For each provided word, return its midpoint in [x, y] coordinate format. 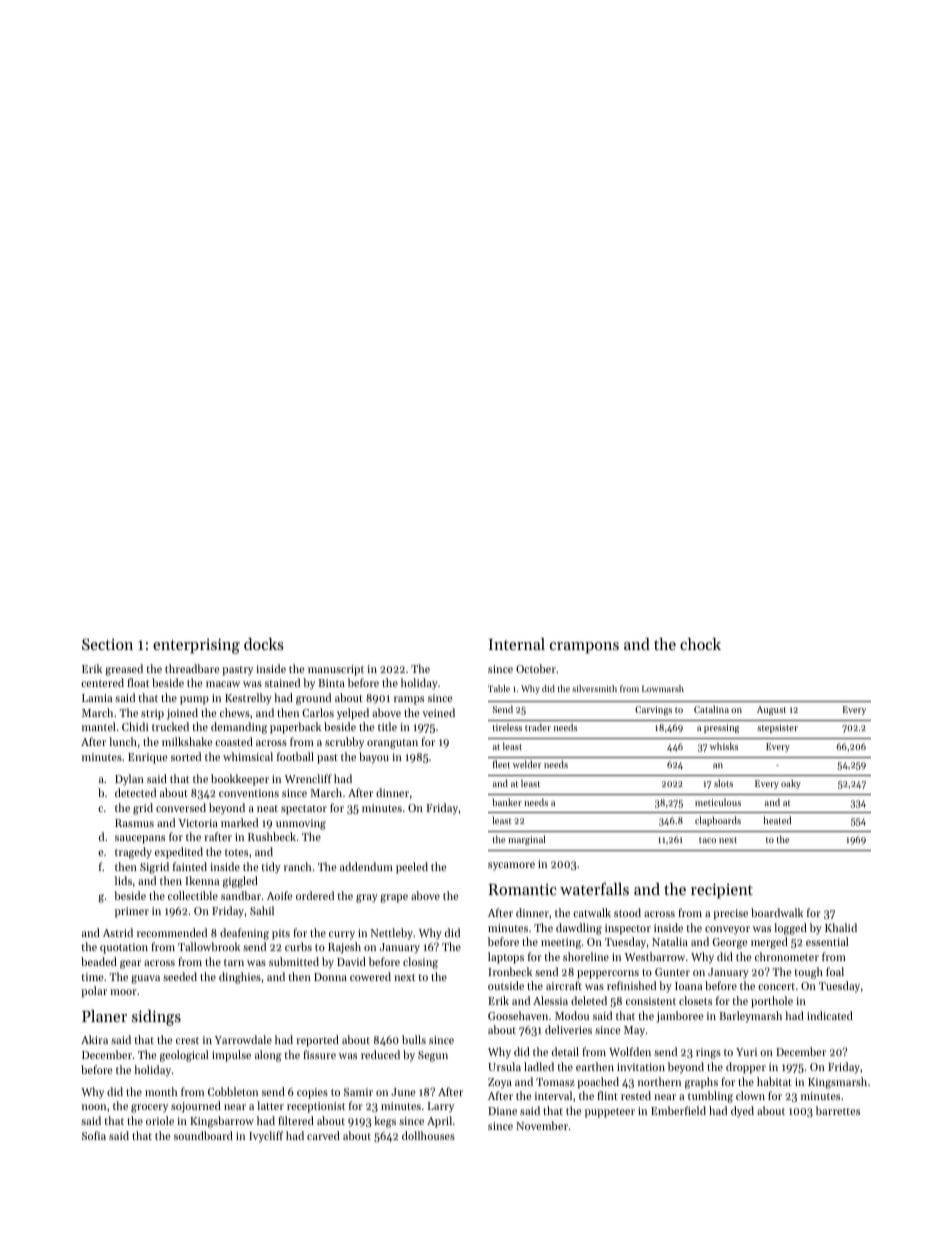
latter [270, 1105]
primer [132, 912]
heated [777, 820]
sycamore [511, 866]
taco [707, 840]
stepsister [777, 728]
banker [507, 802]
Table [499, 688]
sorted [186, 756]
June [403, 1092]
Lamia [97, 698]
